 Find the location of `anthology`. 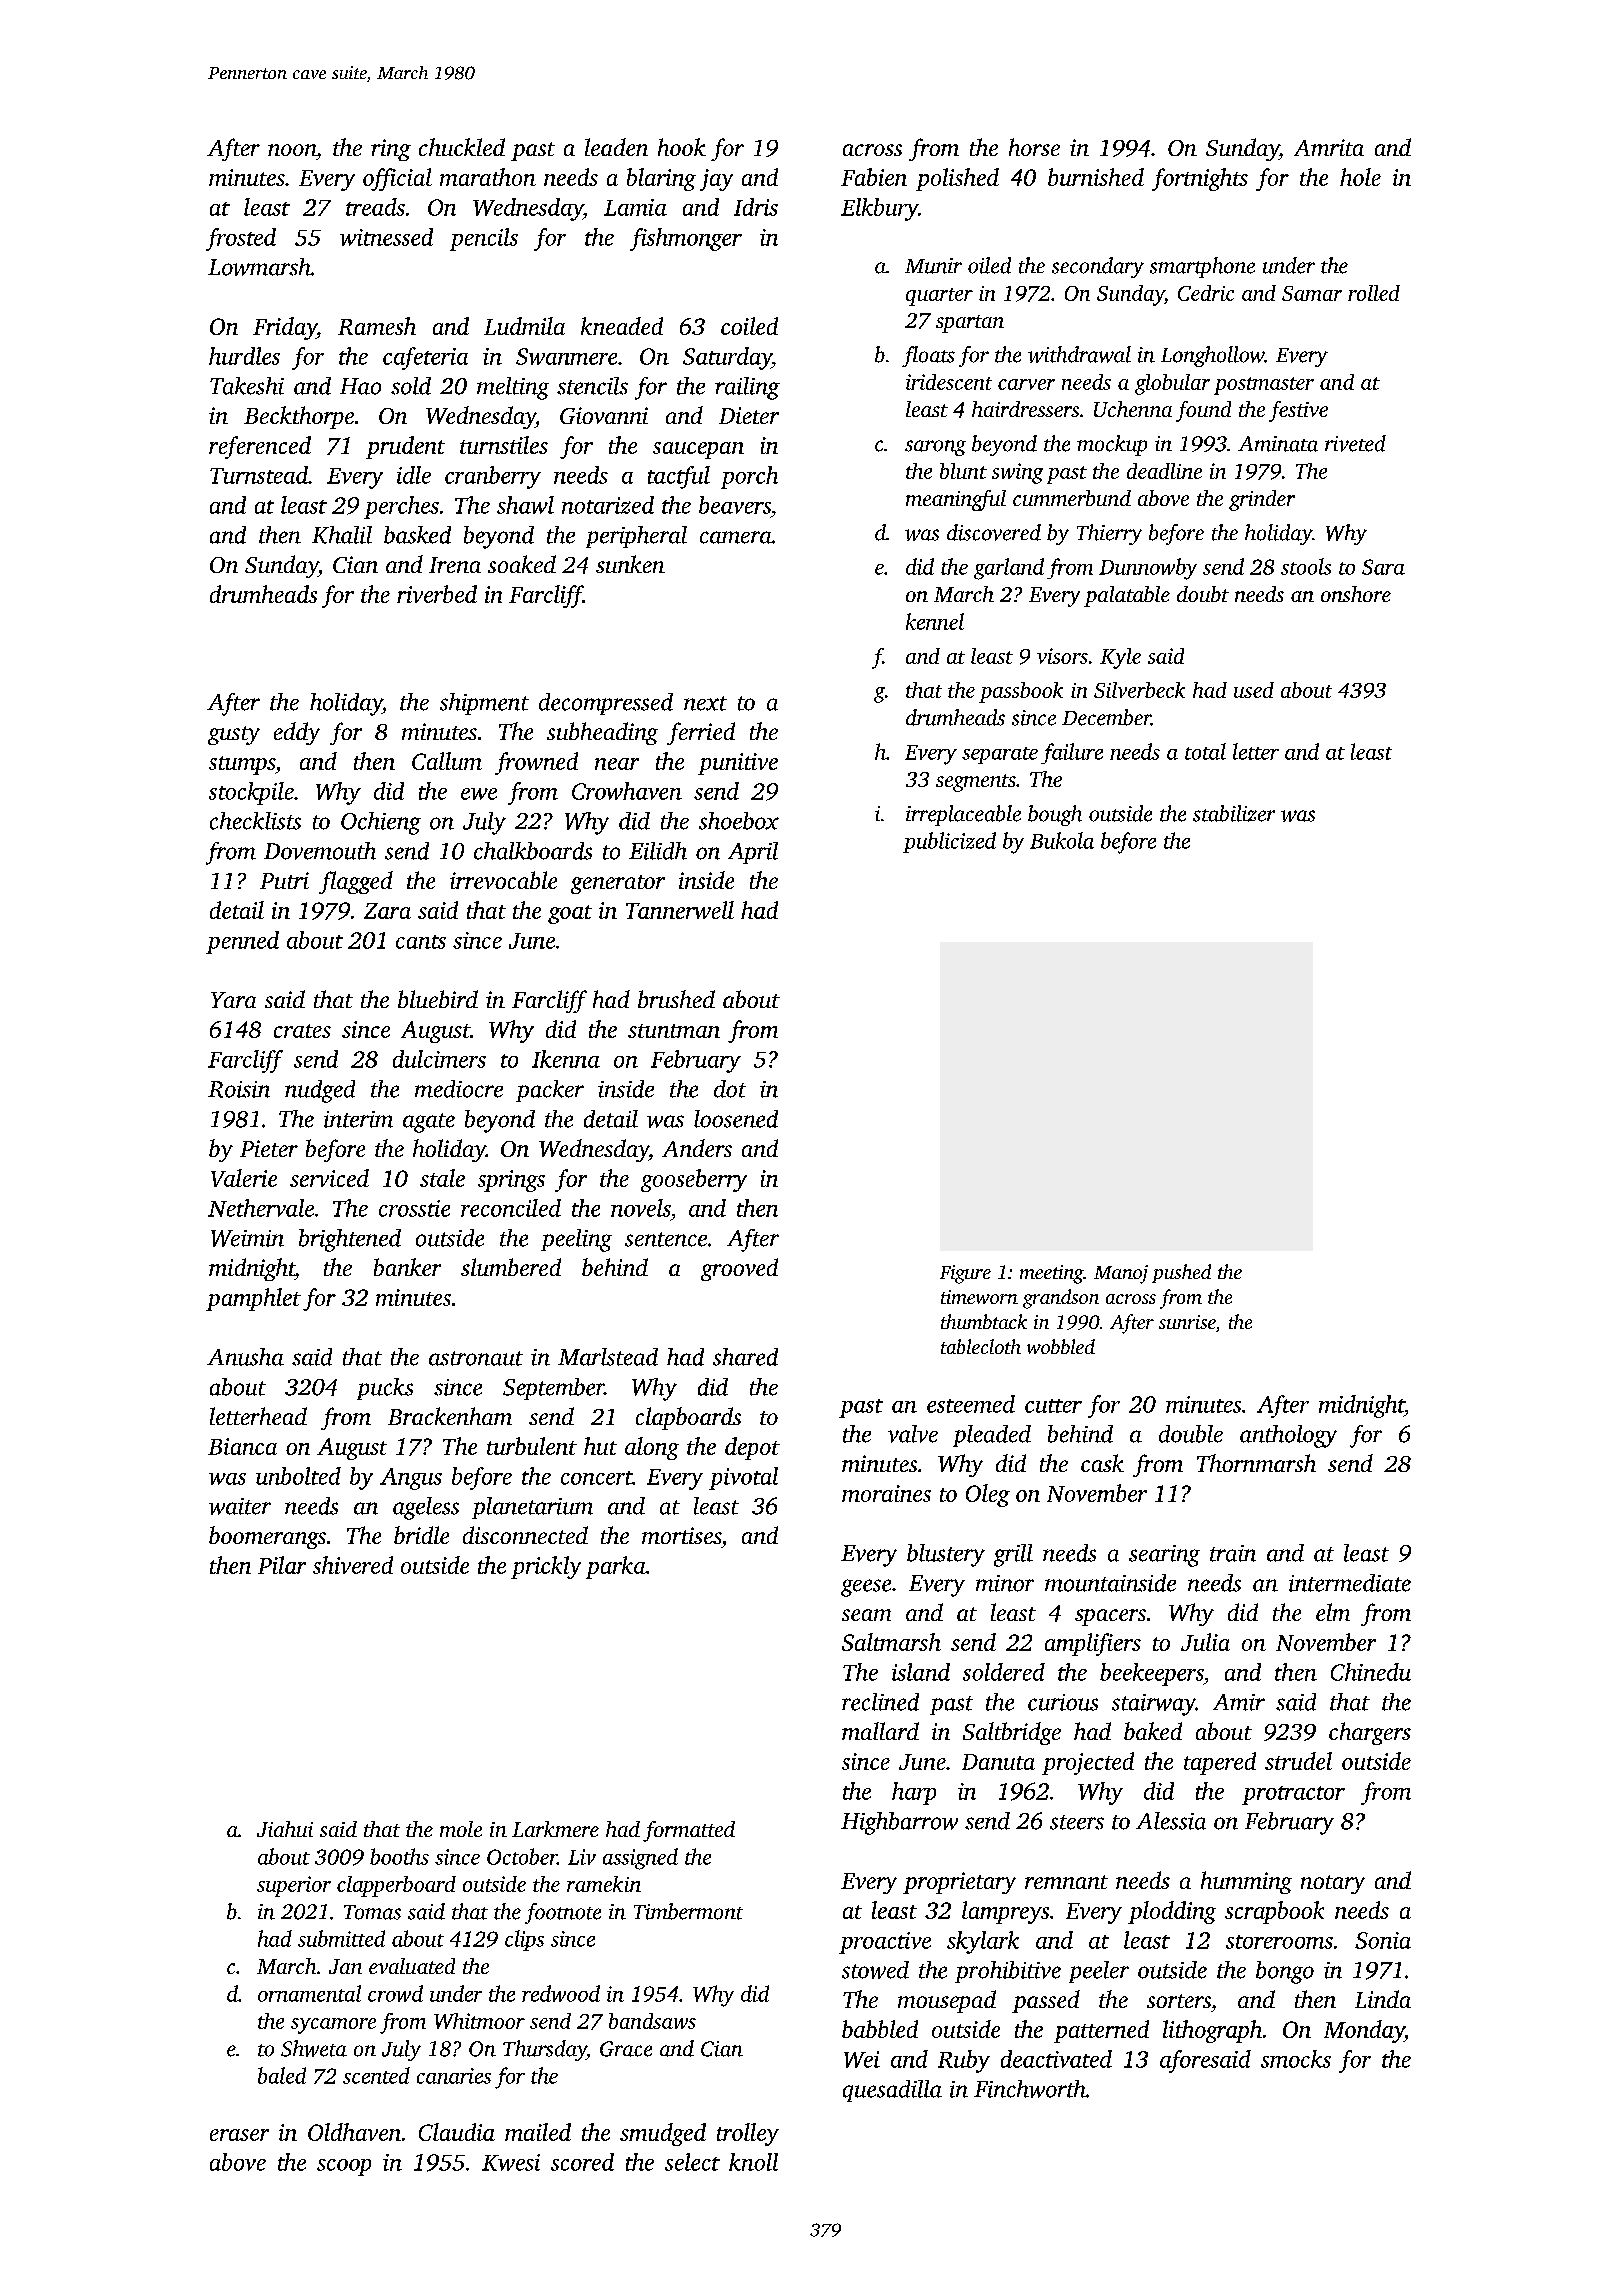

anthology is located at coordinates (1288, 1436).
